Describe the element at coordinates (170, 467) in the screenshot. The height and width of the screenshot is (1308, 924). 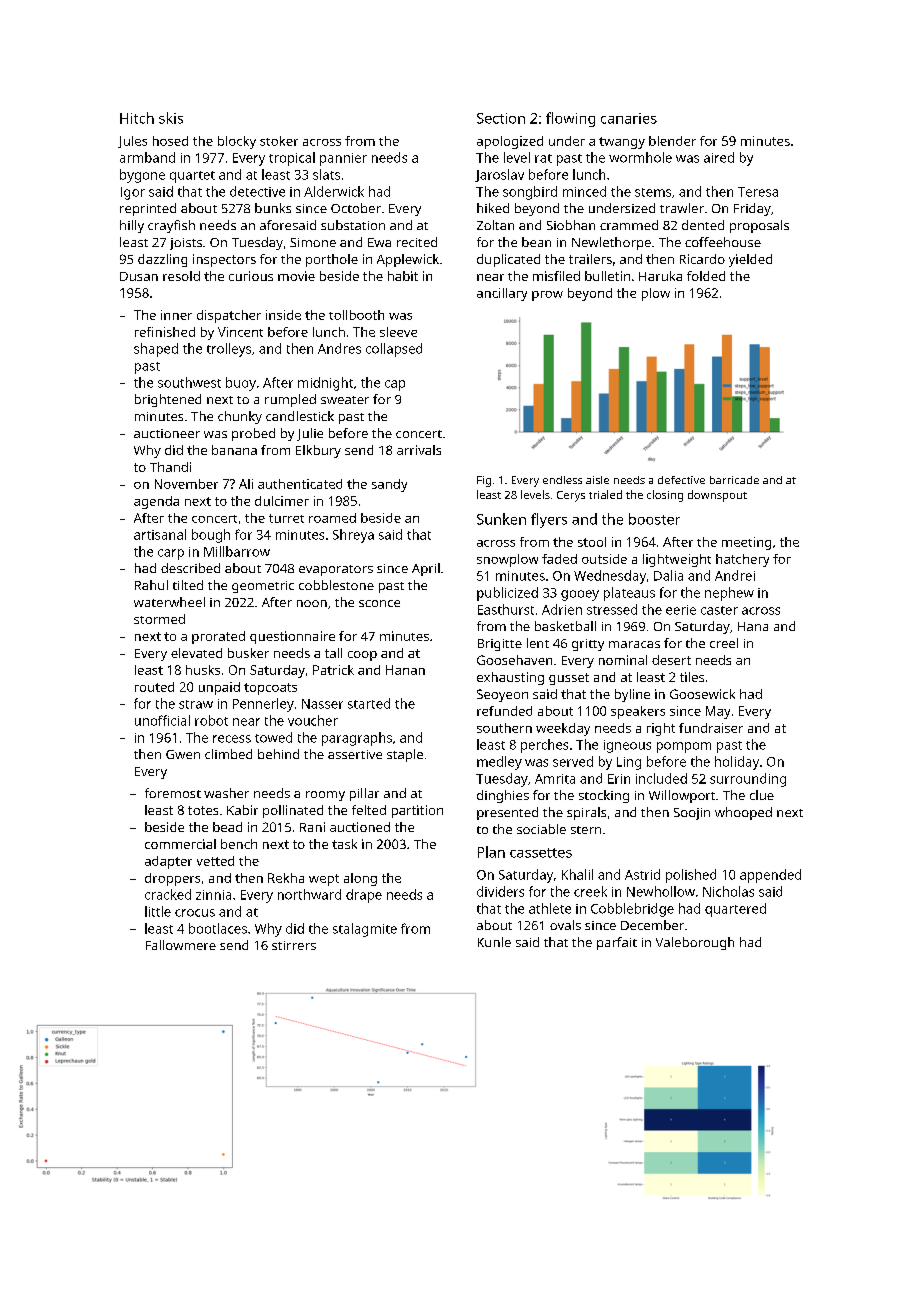
I see `Thandi` at that location.
